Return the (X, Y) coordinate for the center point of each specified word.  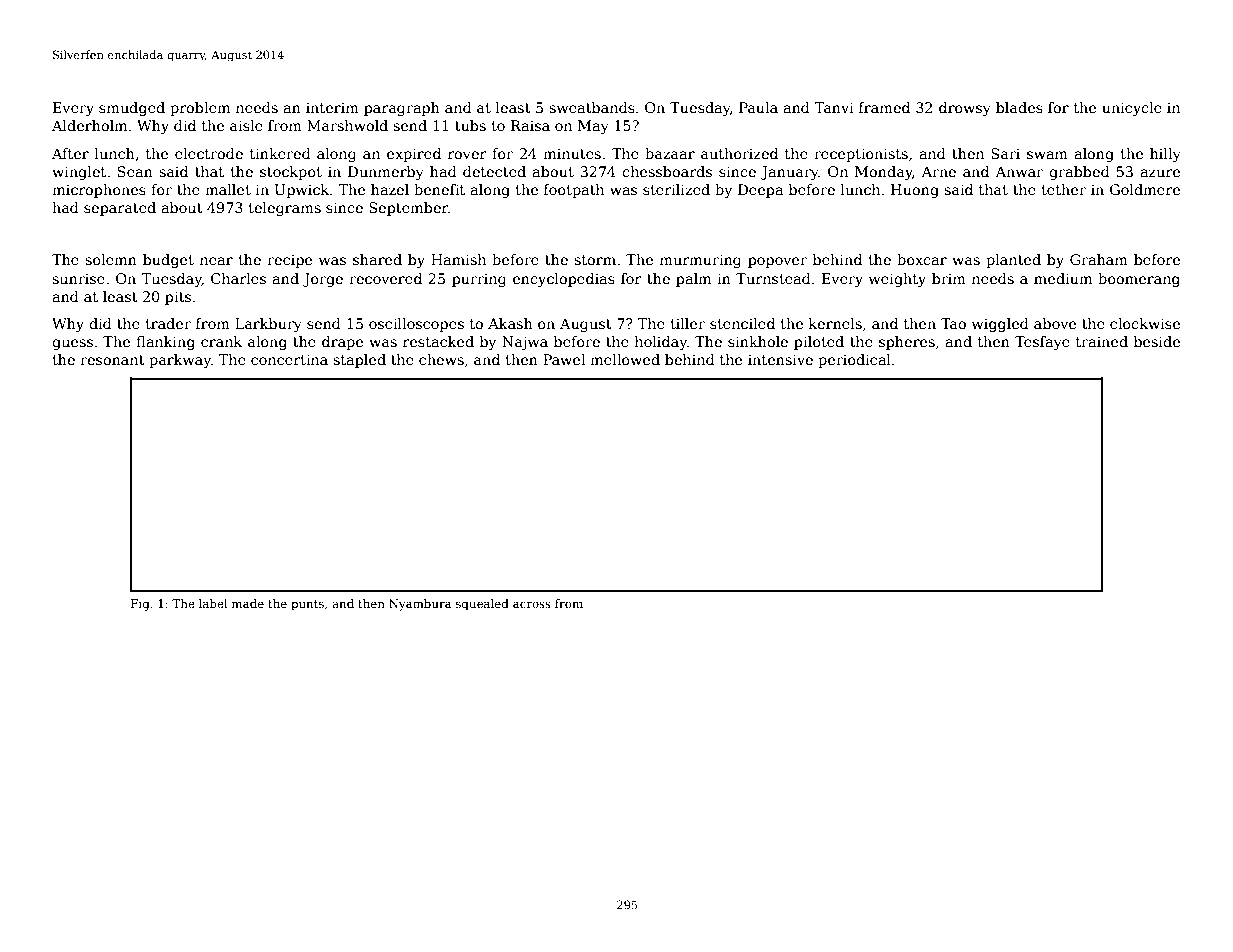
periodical (854, 361)
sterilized (676, 189)
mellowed (625, 359)
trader (168, 323)
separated (120, 209)
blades (1019, 107)
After (70, 153)
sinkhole (758, 341)
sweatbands (592, 107)
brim (949, 278)
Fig (140, 605)
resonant (112, 360)
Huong (915, 191)
